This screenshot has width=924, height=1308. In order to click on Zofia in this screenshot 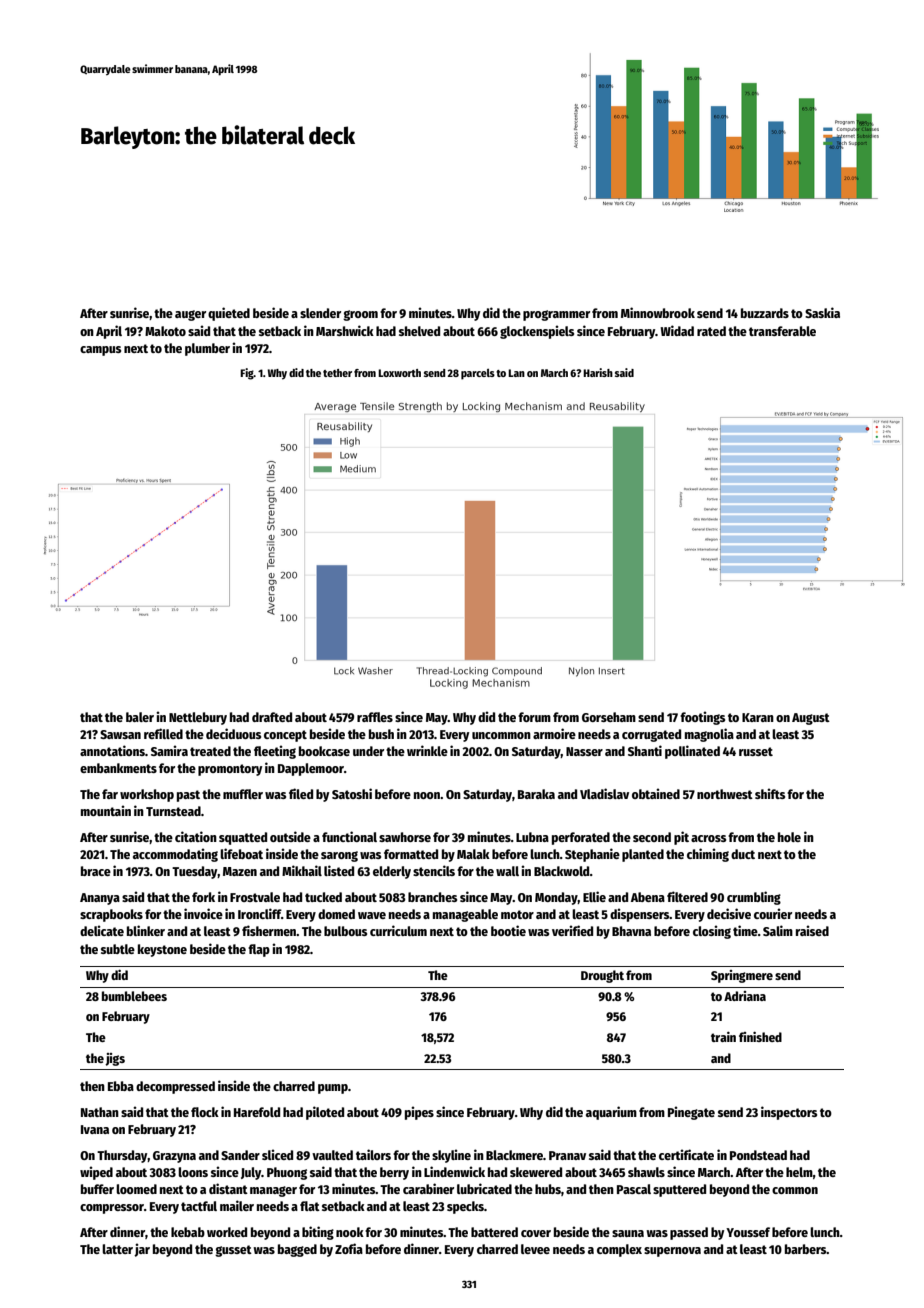, I will do `click(349, 1248)`.
